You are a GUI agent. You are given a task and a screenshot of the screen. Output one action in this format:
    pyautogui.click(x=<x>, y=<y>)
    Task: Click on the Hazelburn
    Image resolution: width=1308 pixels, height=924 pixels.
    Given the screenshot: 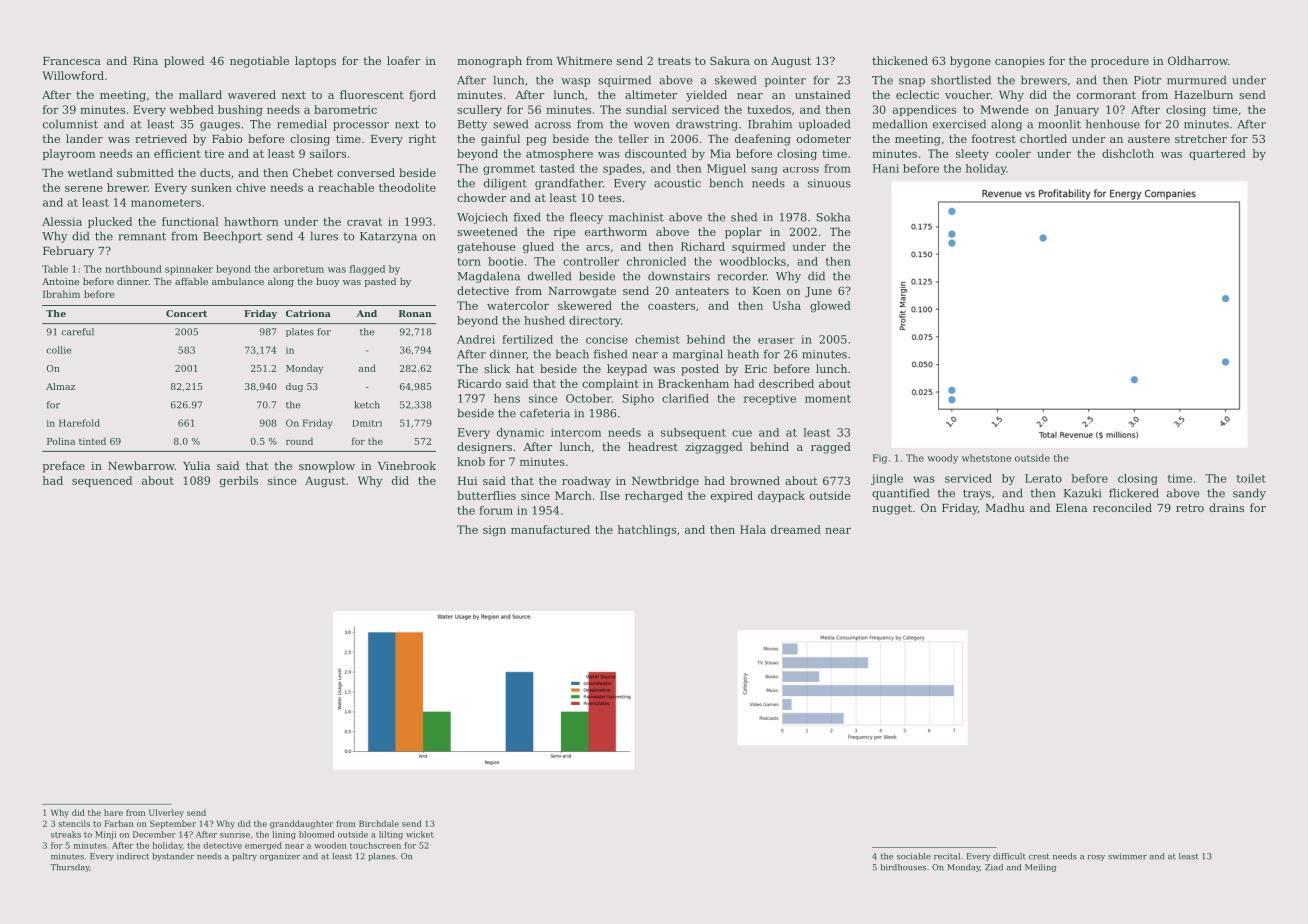 What is the action you would take?
    pyautogui.click(x=1203, y=94)
